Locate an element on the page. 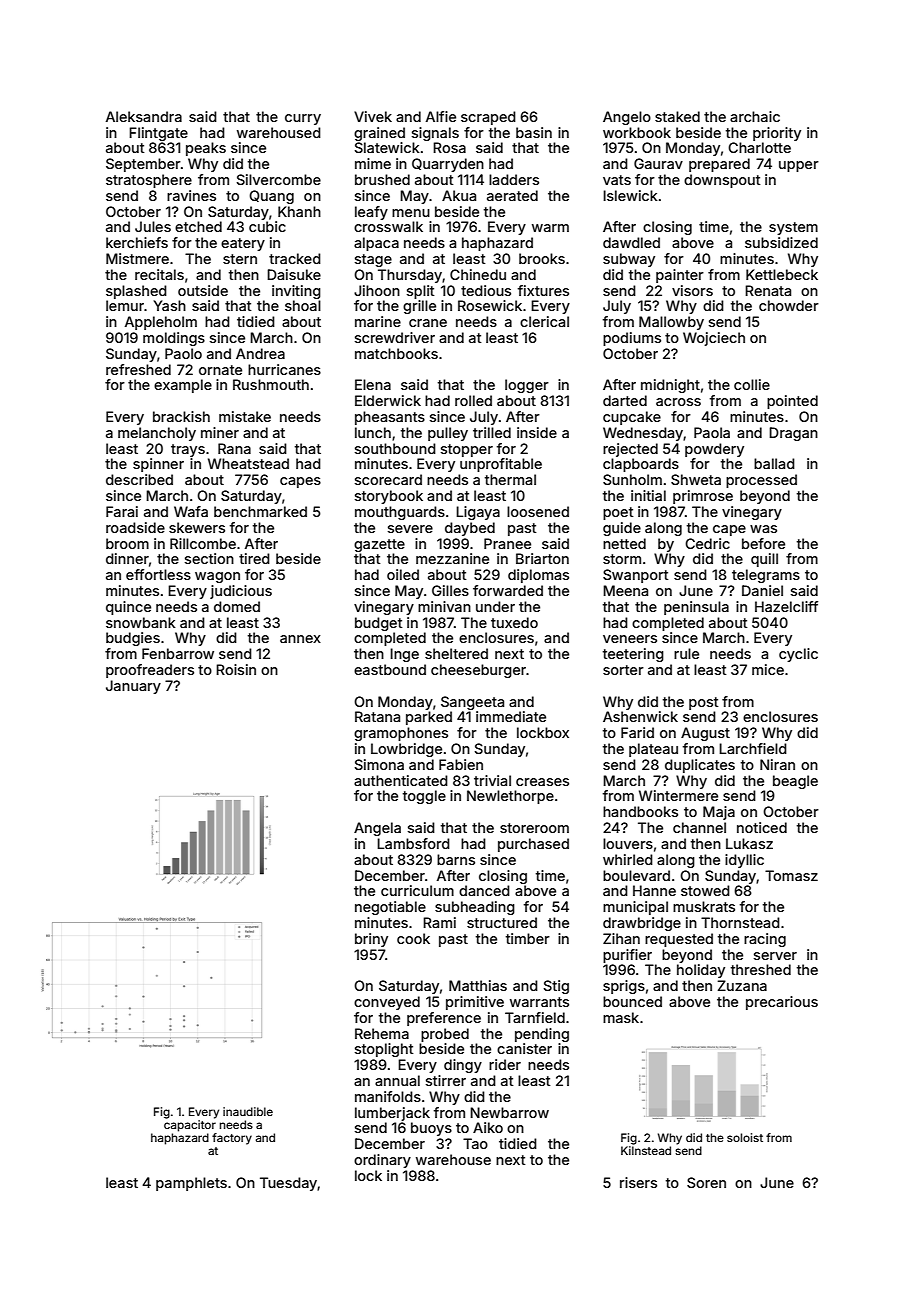  capacitor is located at coordinates (190, 1126).
